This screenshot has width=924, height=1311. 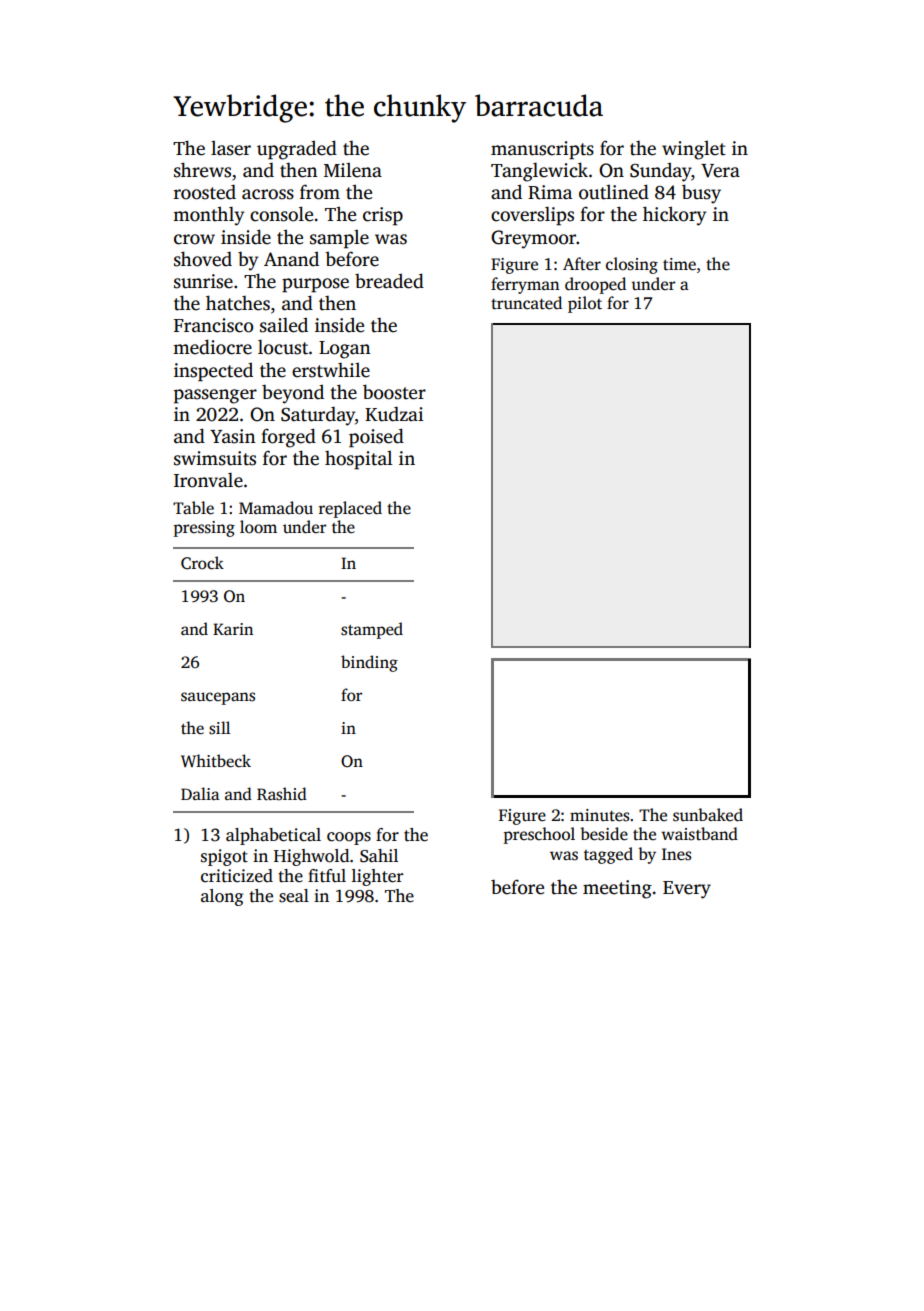 What do you see at coordinates (389, 281) in the screenshot?
I see `breaded` at bounding box center [389, 281].
